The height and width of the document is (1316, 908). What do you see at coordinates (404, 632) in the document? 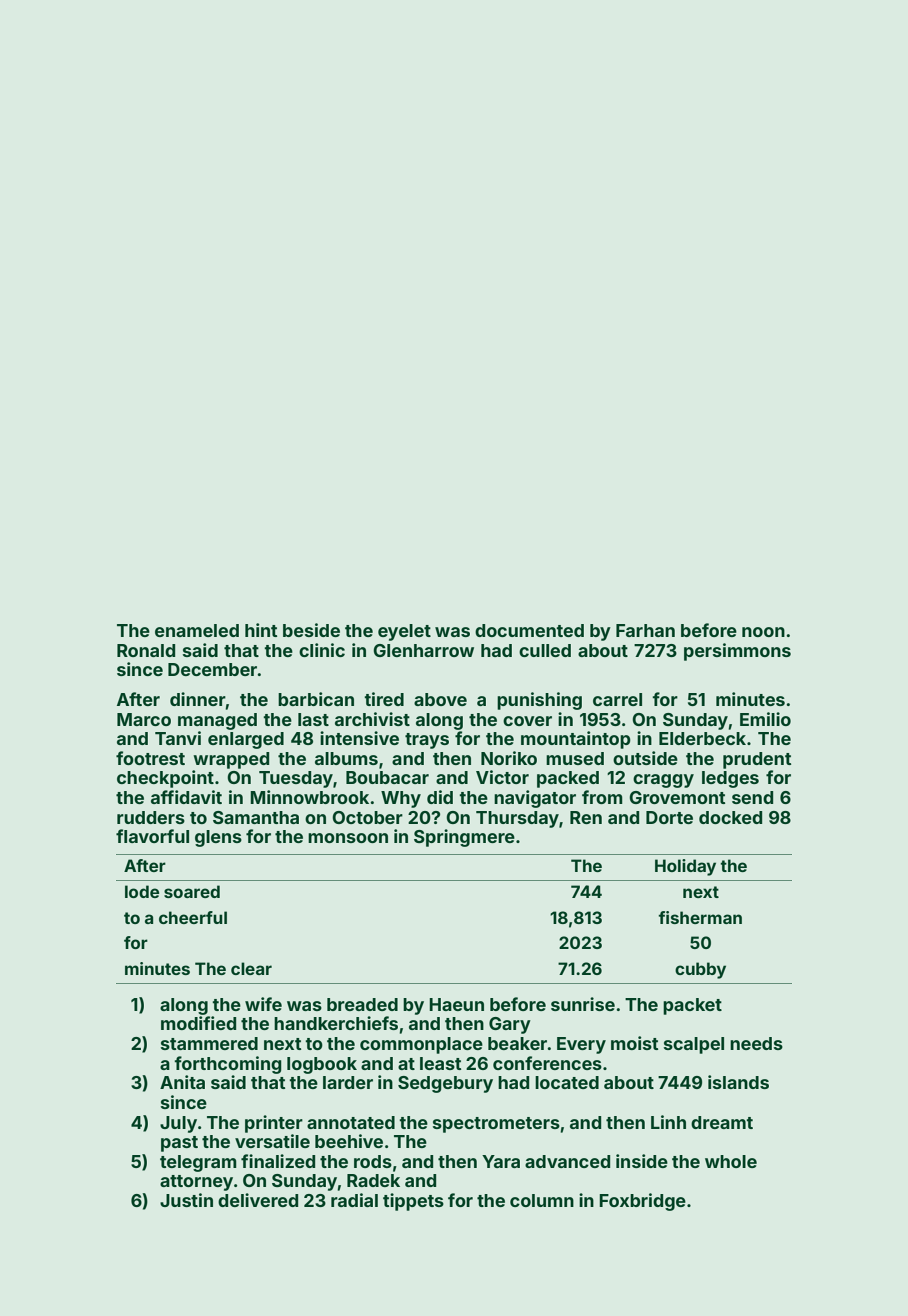
I see `eyelet` at bounding box center [404, 632].
